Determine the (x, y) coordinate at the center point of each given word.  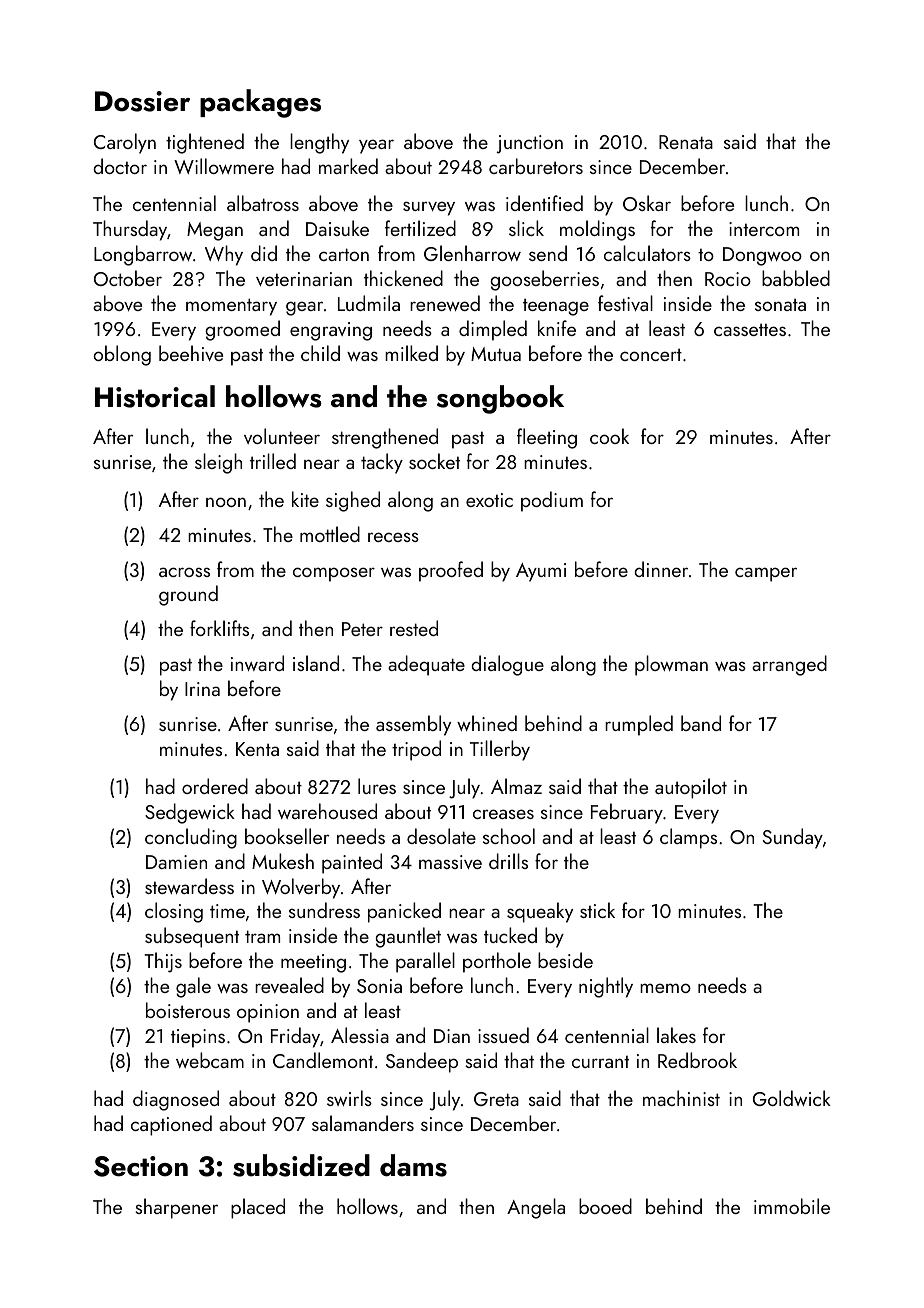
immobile (792, 1206)
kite (305, 499)
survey (429, 208)
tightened (205, 143)
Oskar (647, 203)
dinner (661, 569)
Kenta (257, 749)
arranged (789, 665)
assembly (413, 725)
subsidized (301, 1165)
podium (552, 501)
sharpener (176, 1208)
